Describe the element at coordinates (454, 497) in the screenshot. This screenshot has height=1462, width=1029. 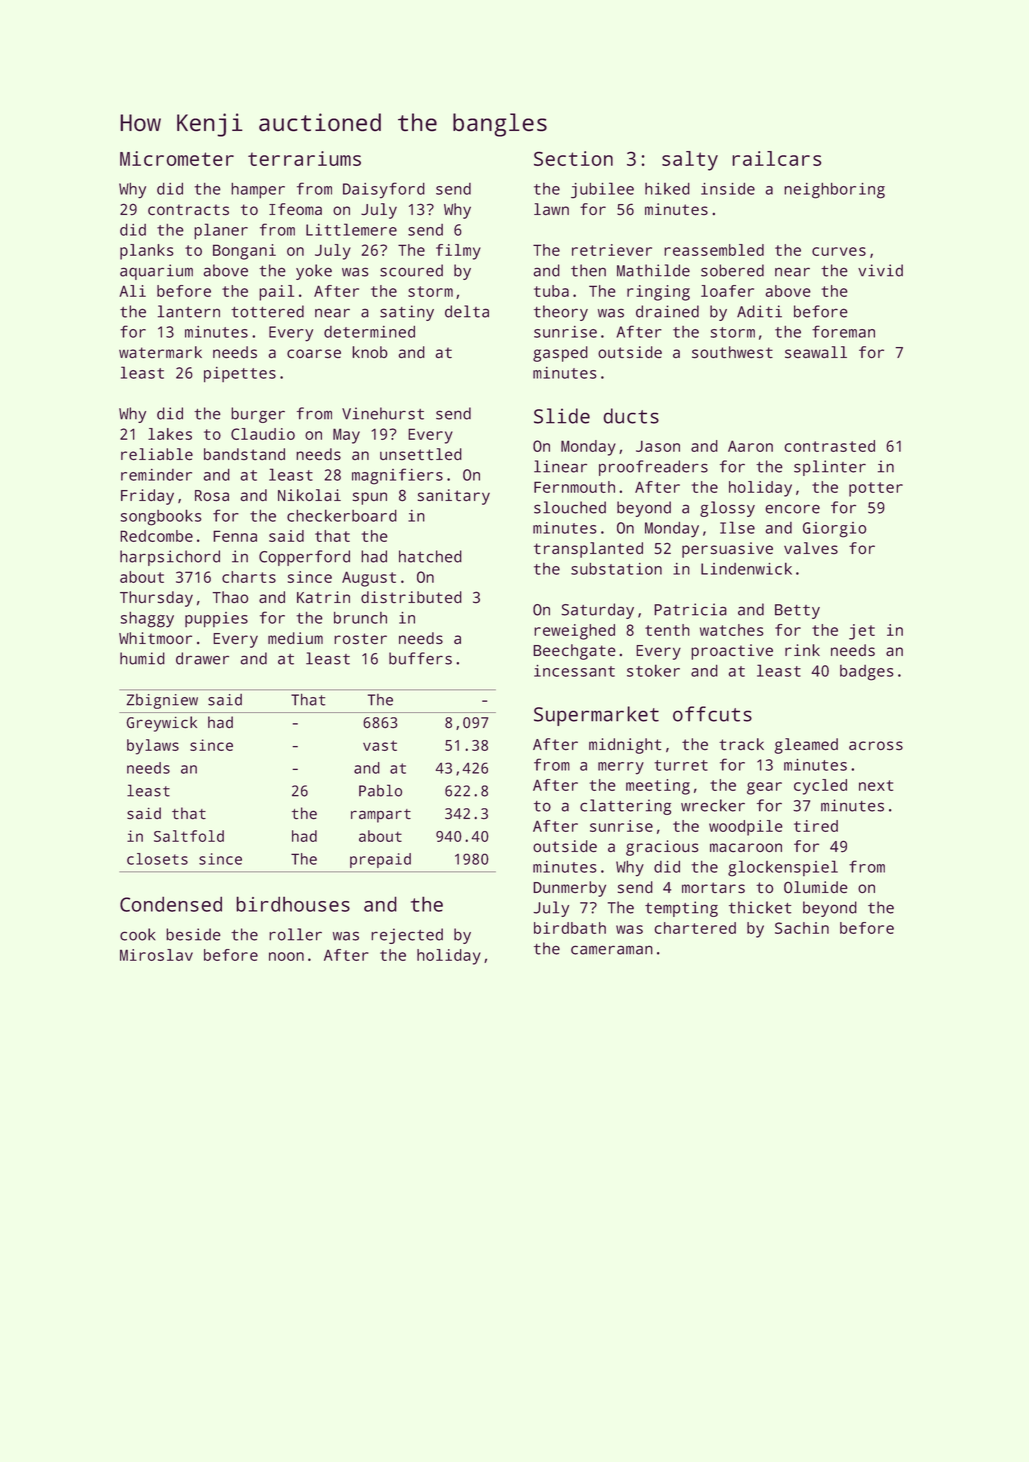
I see `sanitary` at that location.
